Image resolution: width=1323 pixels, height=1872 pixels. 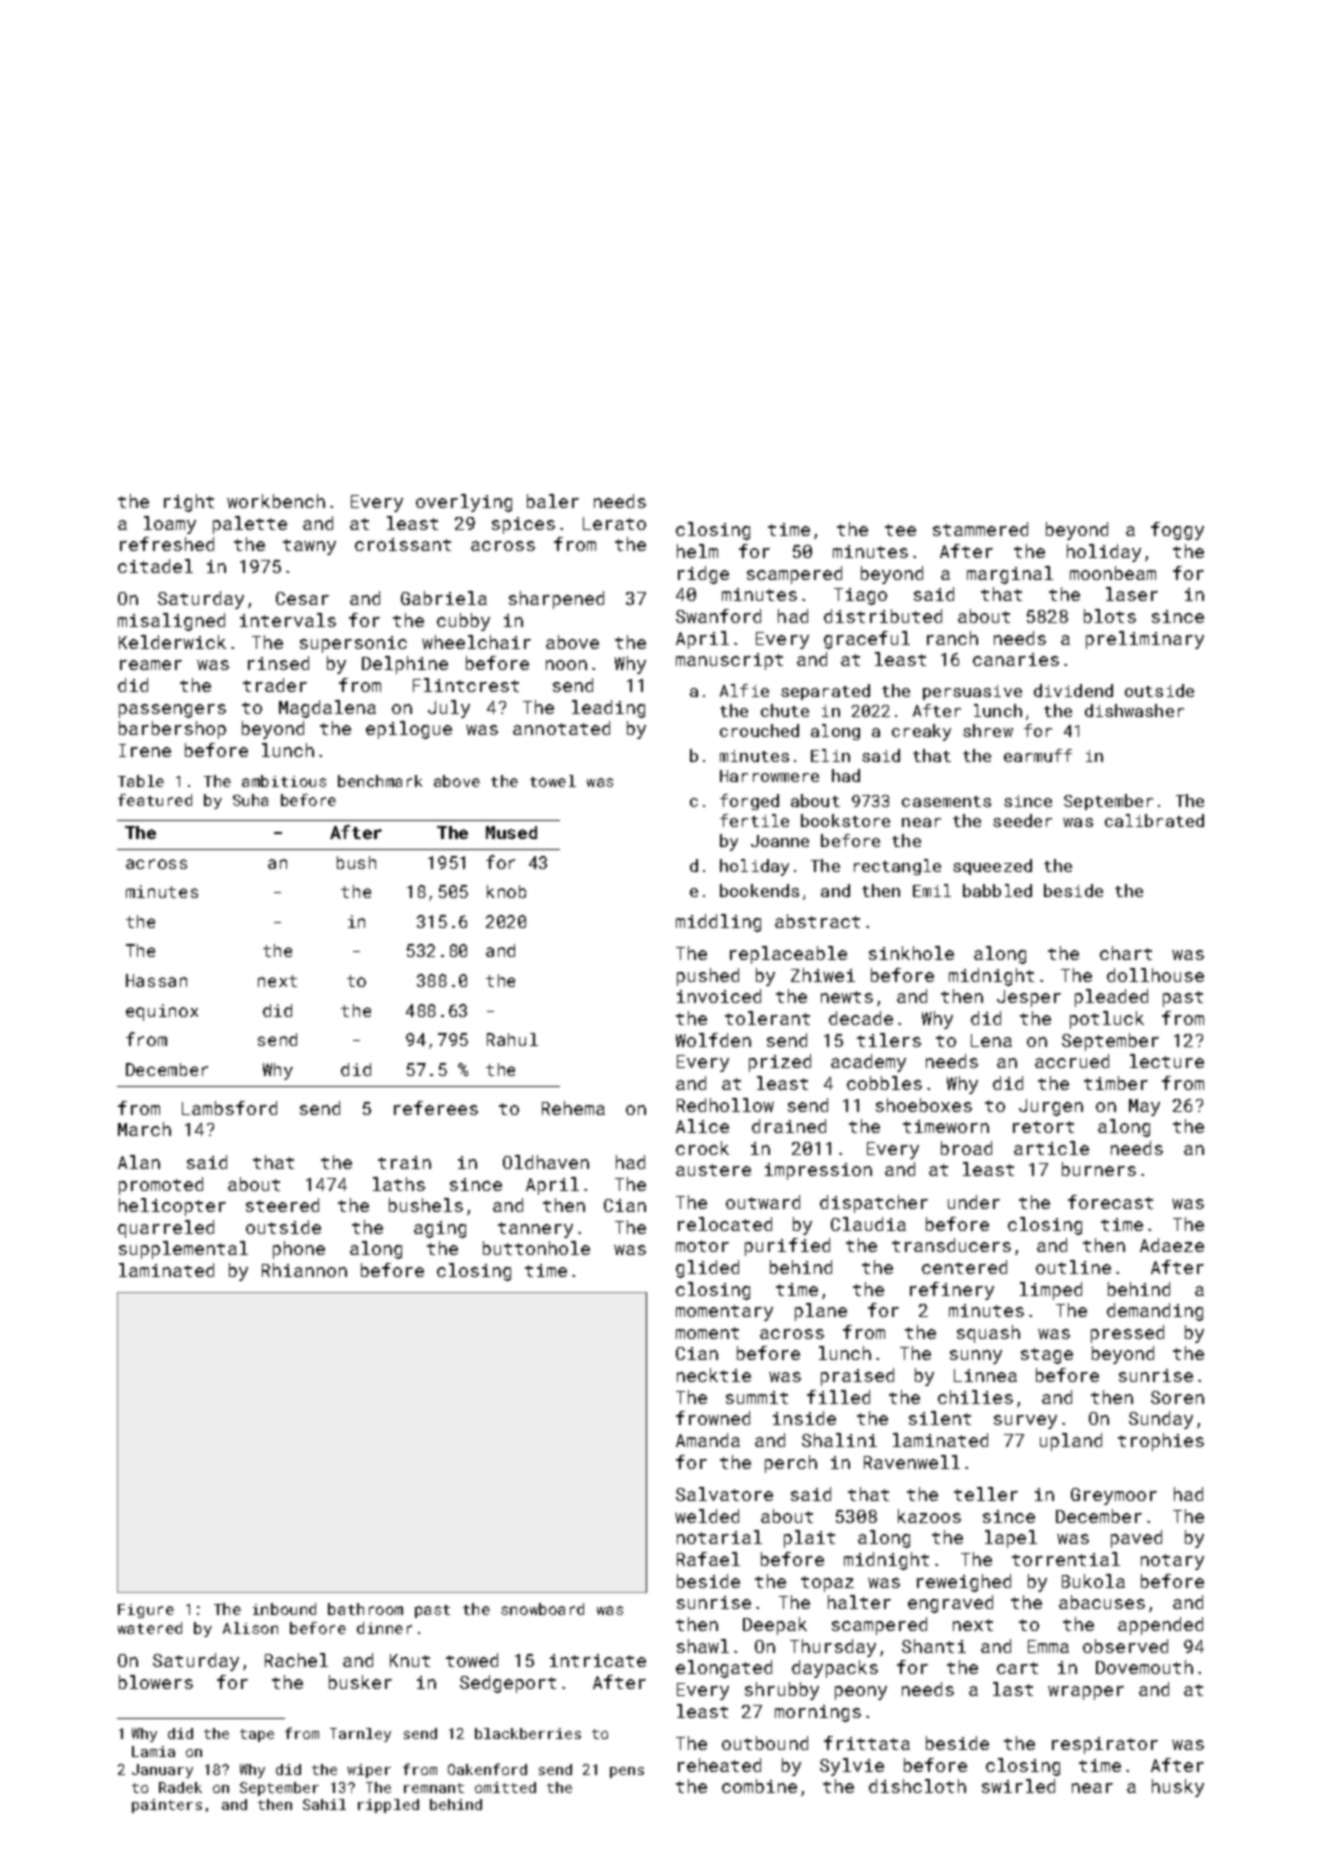 What do you see at coordinates (725, 1224) in the screenshot?
I see `relocated` at bounding box center [725, 1224].
